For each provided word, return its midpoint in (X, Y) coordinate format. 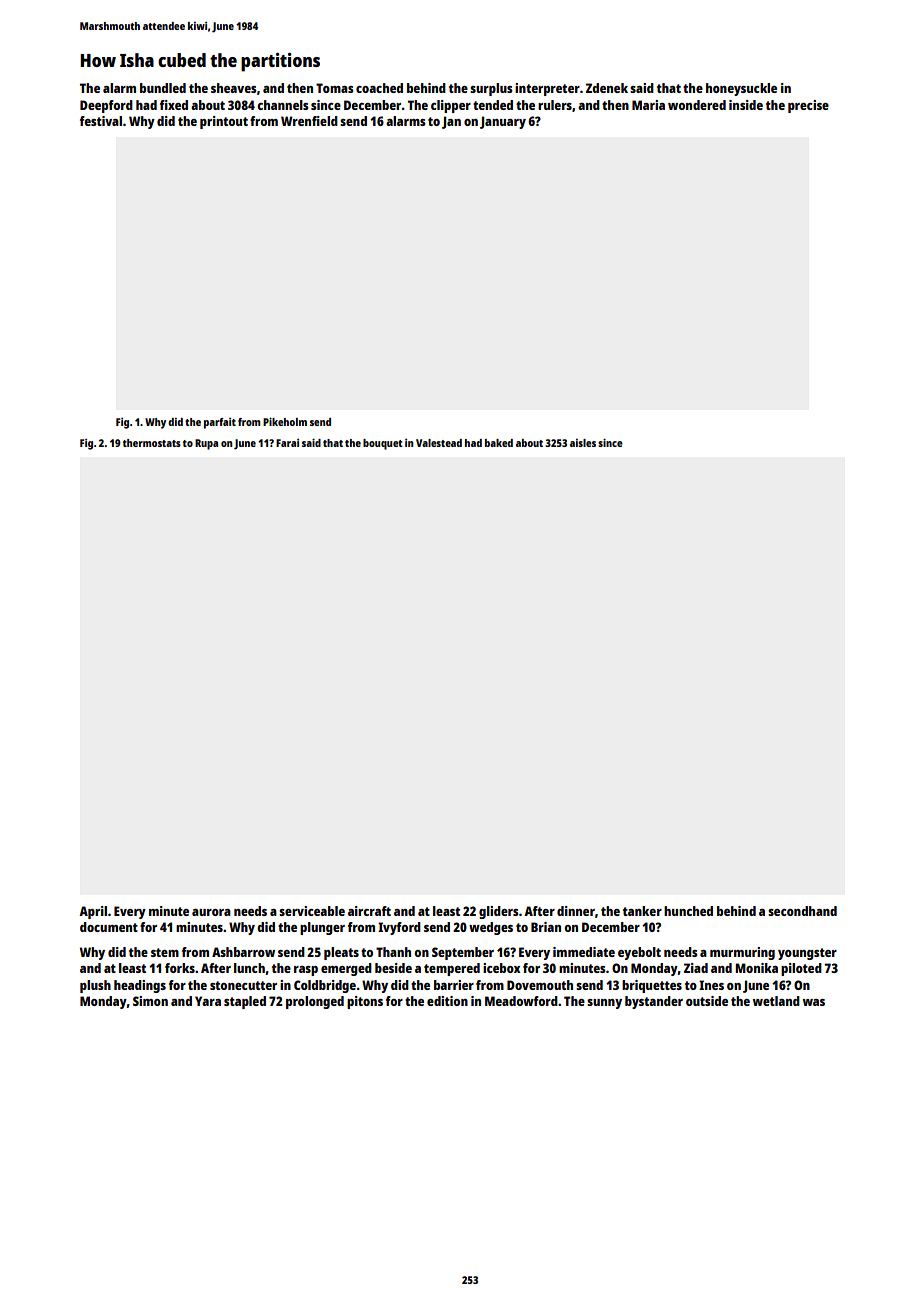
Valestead (439, 443)
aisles (583, 443)
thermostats (152, 443)
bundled (163, 88)
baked (499, 443)
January (503, 122)
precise (808, 106)
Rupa (206, 444)
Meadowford (521, 1001)
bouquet (382, 444)
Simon (150, 1001)
